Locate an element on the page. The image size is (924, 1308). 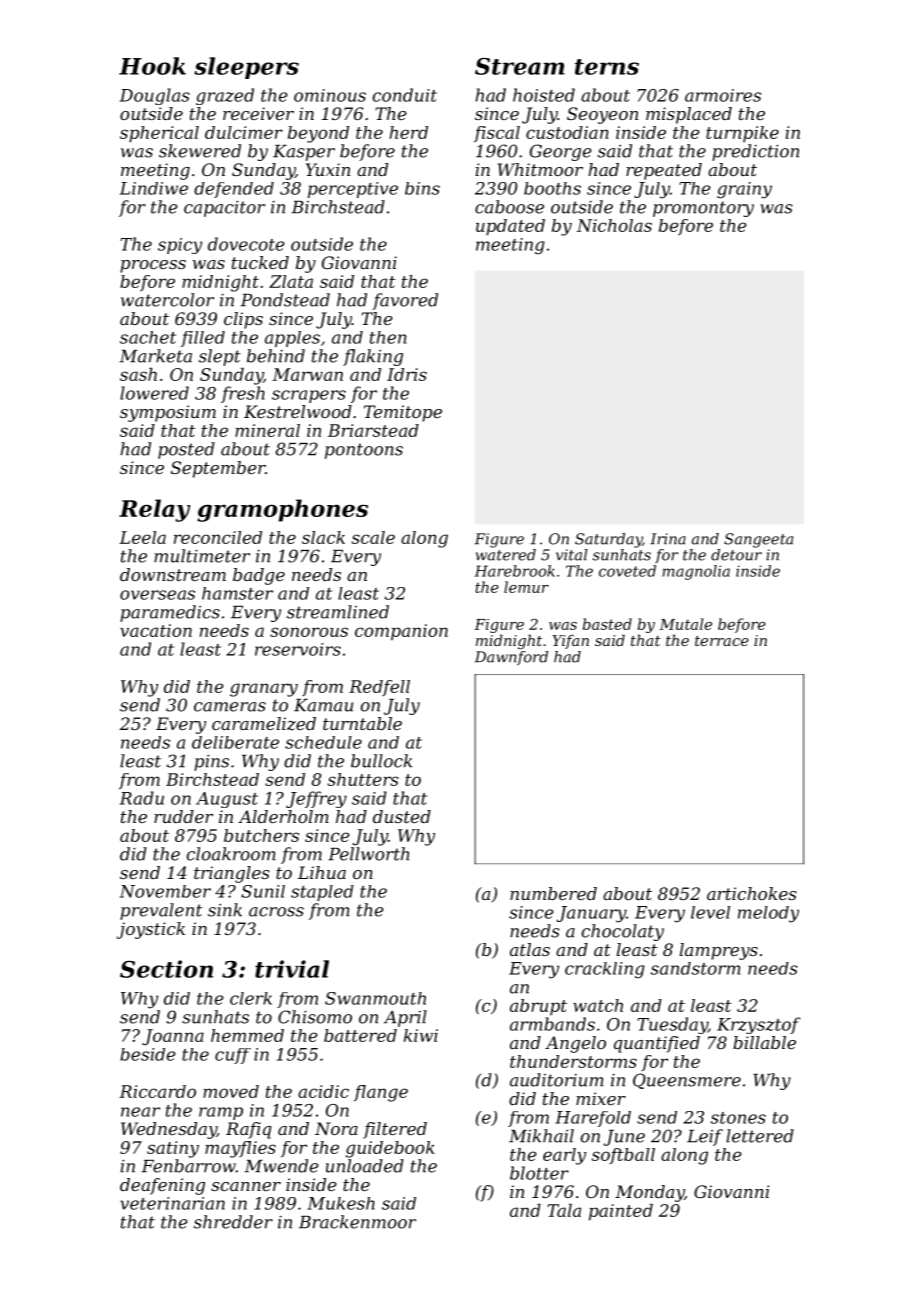
Fenbarrow is located at coordinates (188, 1166).
